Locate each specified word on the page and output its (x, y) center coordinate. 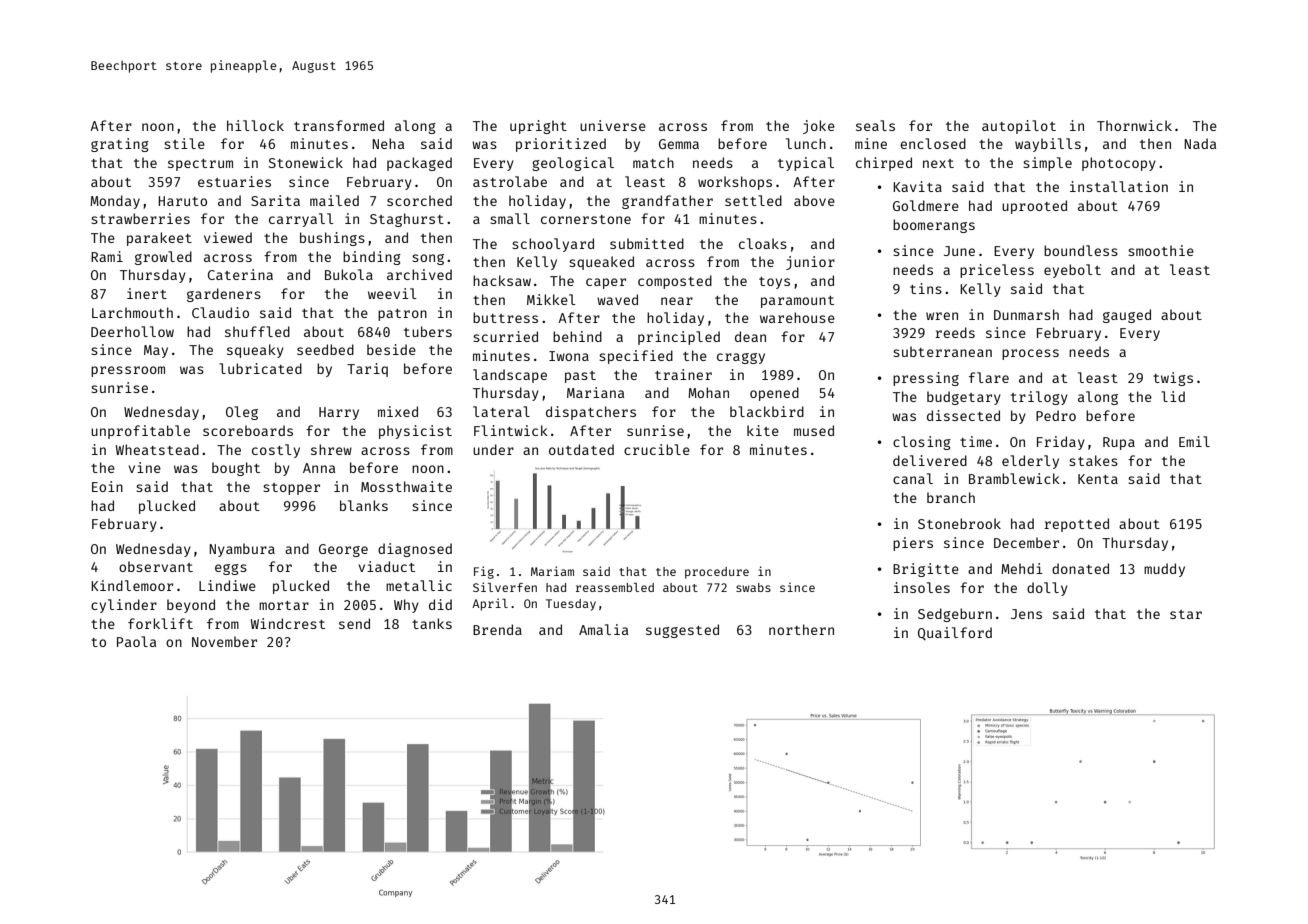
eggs (231, 569)
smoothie (1161, 250)
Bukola (349, 274)
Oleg (242, 413)
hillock (255, 125)
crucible (657, 449)
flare (989, 377)
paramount (797, 302)
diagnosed (415, 550)
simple (1047, 164)
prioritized (561, 145)
